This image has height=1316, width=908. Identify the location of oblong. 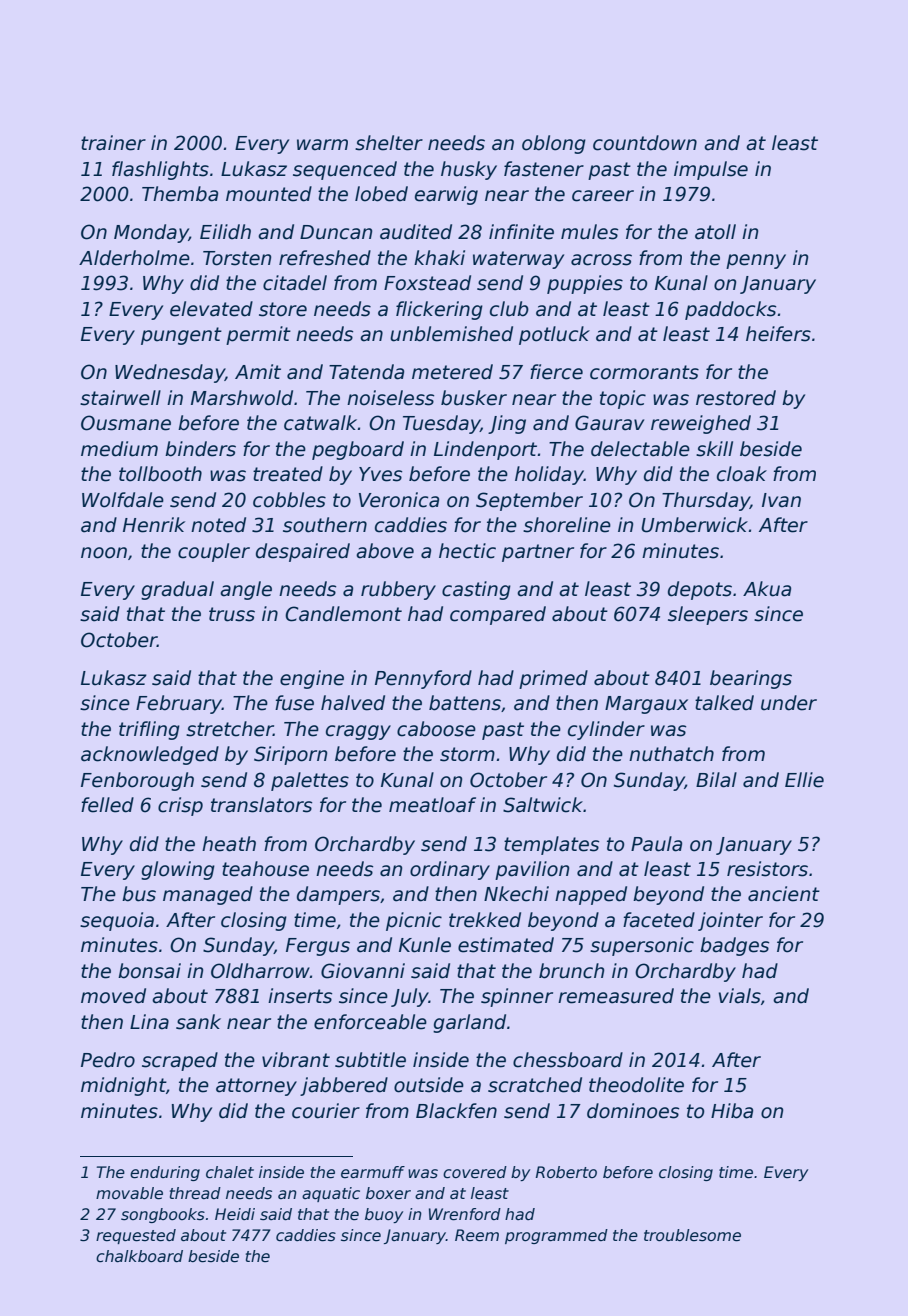
(554, 144).
